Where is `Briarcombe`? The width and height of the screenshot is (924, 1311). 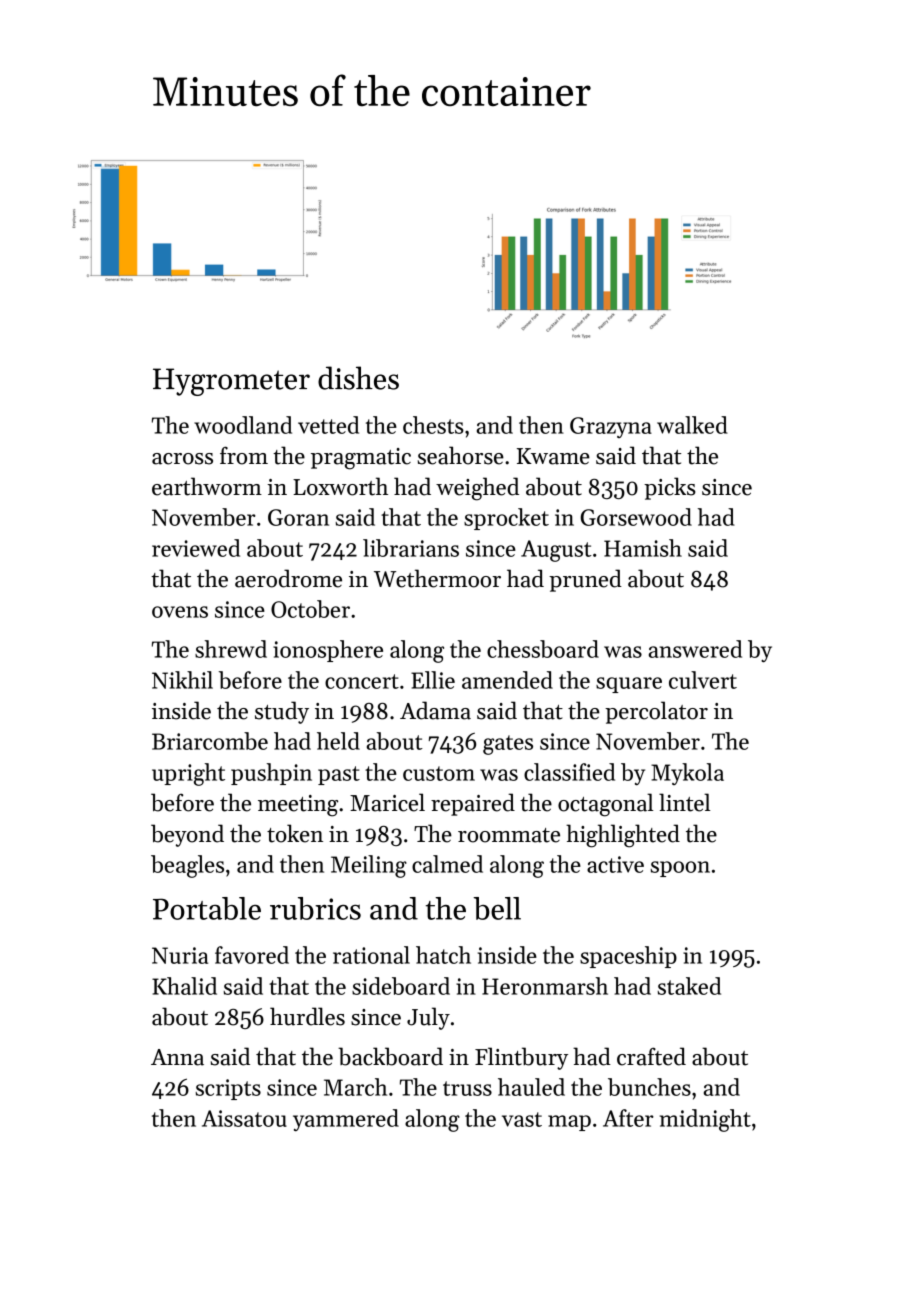
Briarcombe is located at coordinates (210, 741).
